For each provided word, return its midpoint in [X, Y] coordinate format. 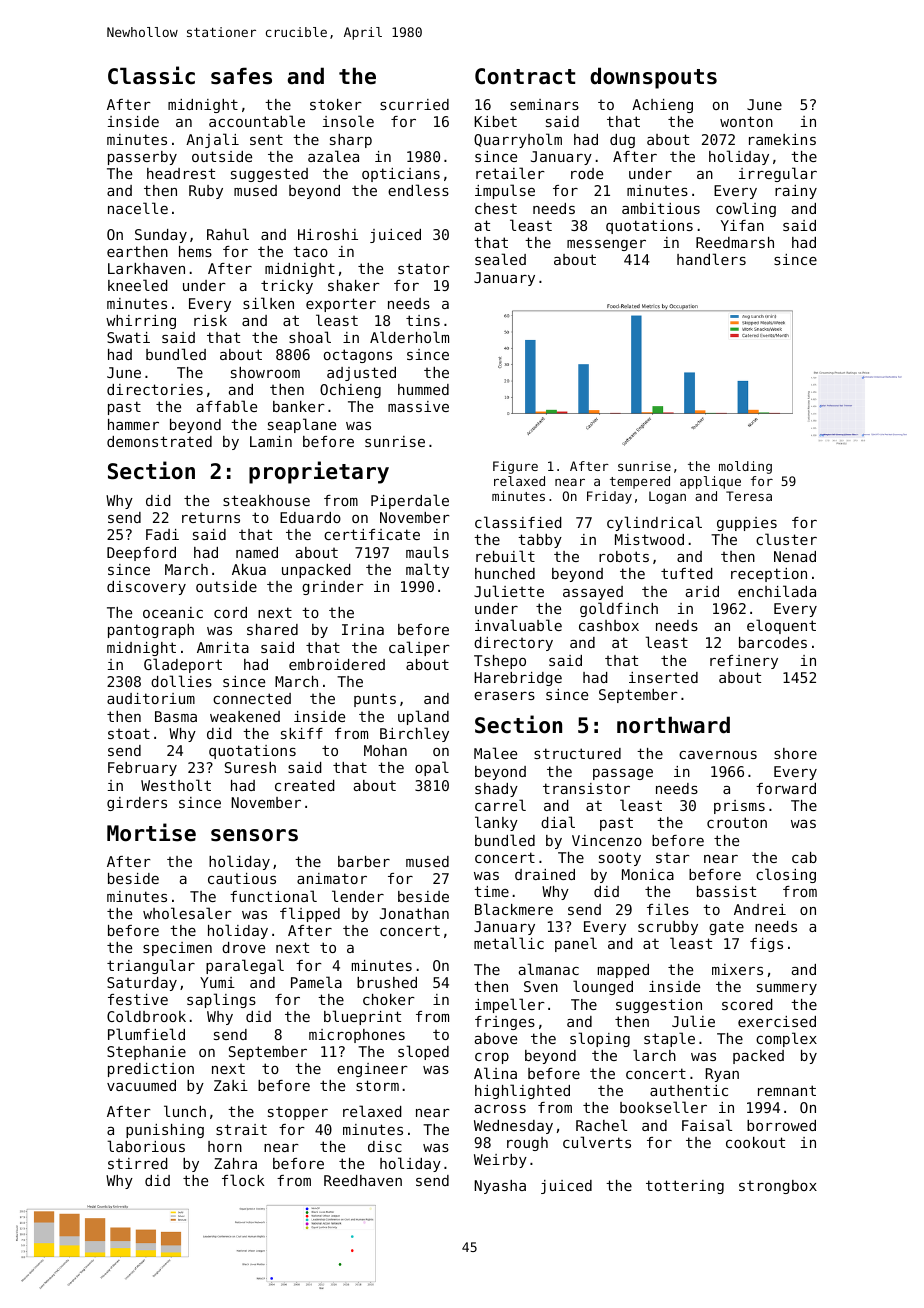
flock [243, 1180]
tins [423, 320]
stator [424, 268]
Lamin [271, 441]
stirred [138, 1163]
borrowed [781, 1125]
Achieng [662, 106]
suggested [269, 175]
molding [745, 467]
